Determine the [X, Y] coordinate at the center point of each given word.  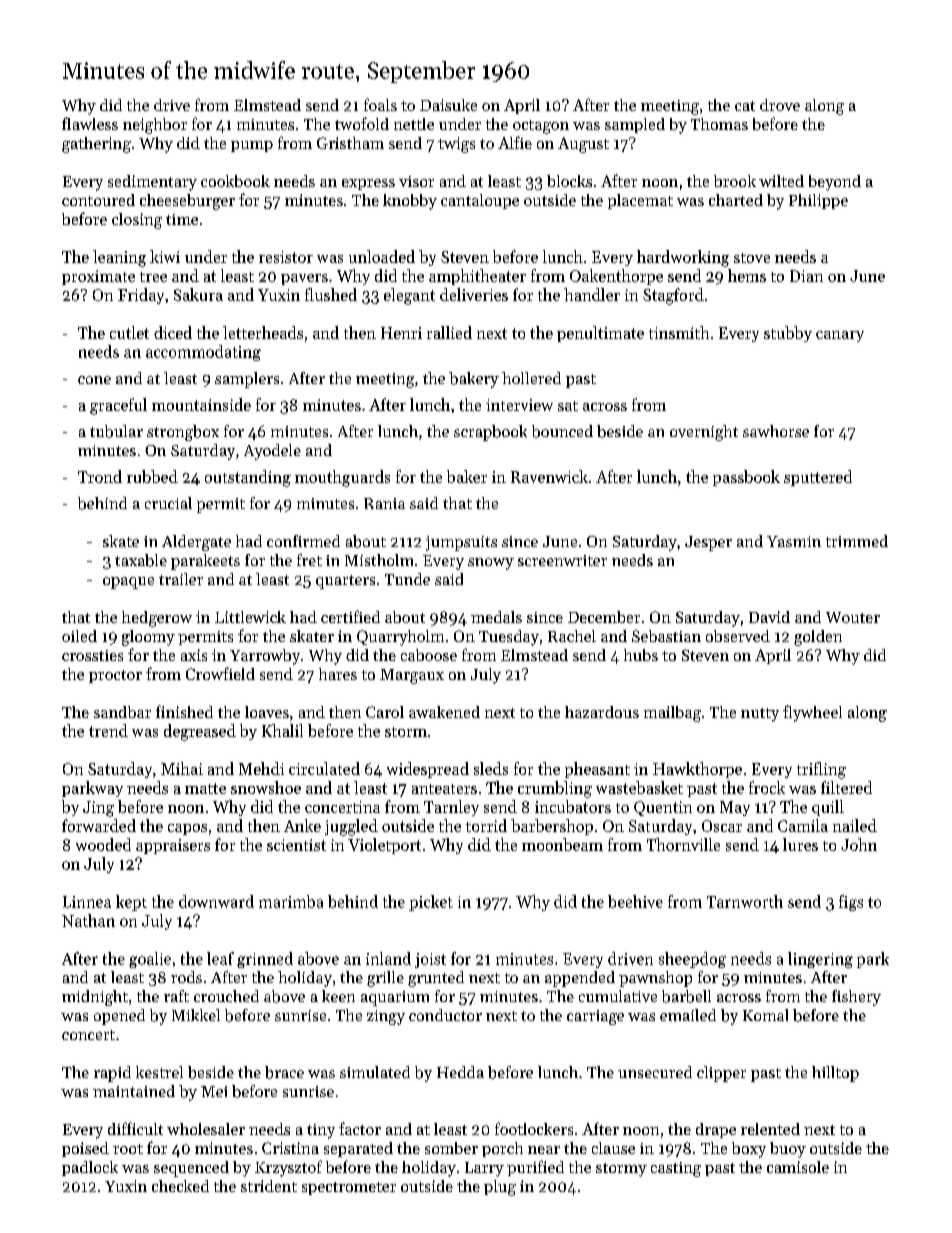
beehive [635, 901]
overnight [704, 433]
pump [252, 146]
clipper [721, 1074]
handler [592, 294]
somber [451, 1148]
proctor [115, 676]
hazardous [602, 712]
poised [85, 1149]
